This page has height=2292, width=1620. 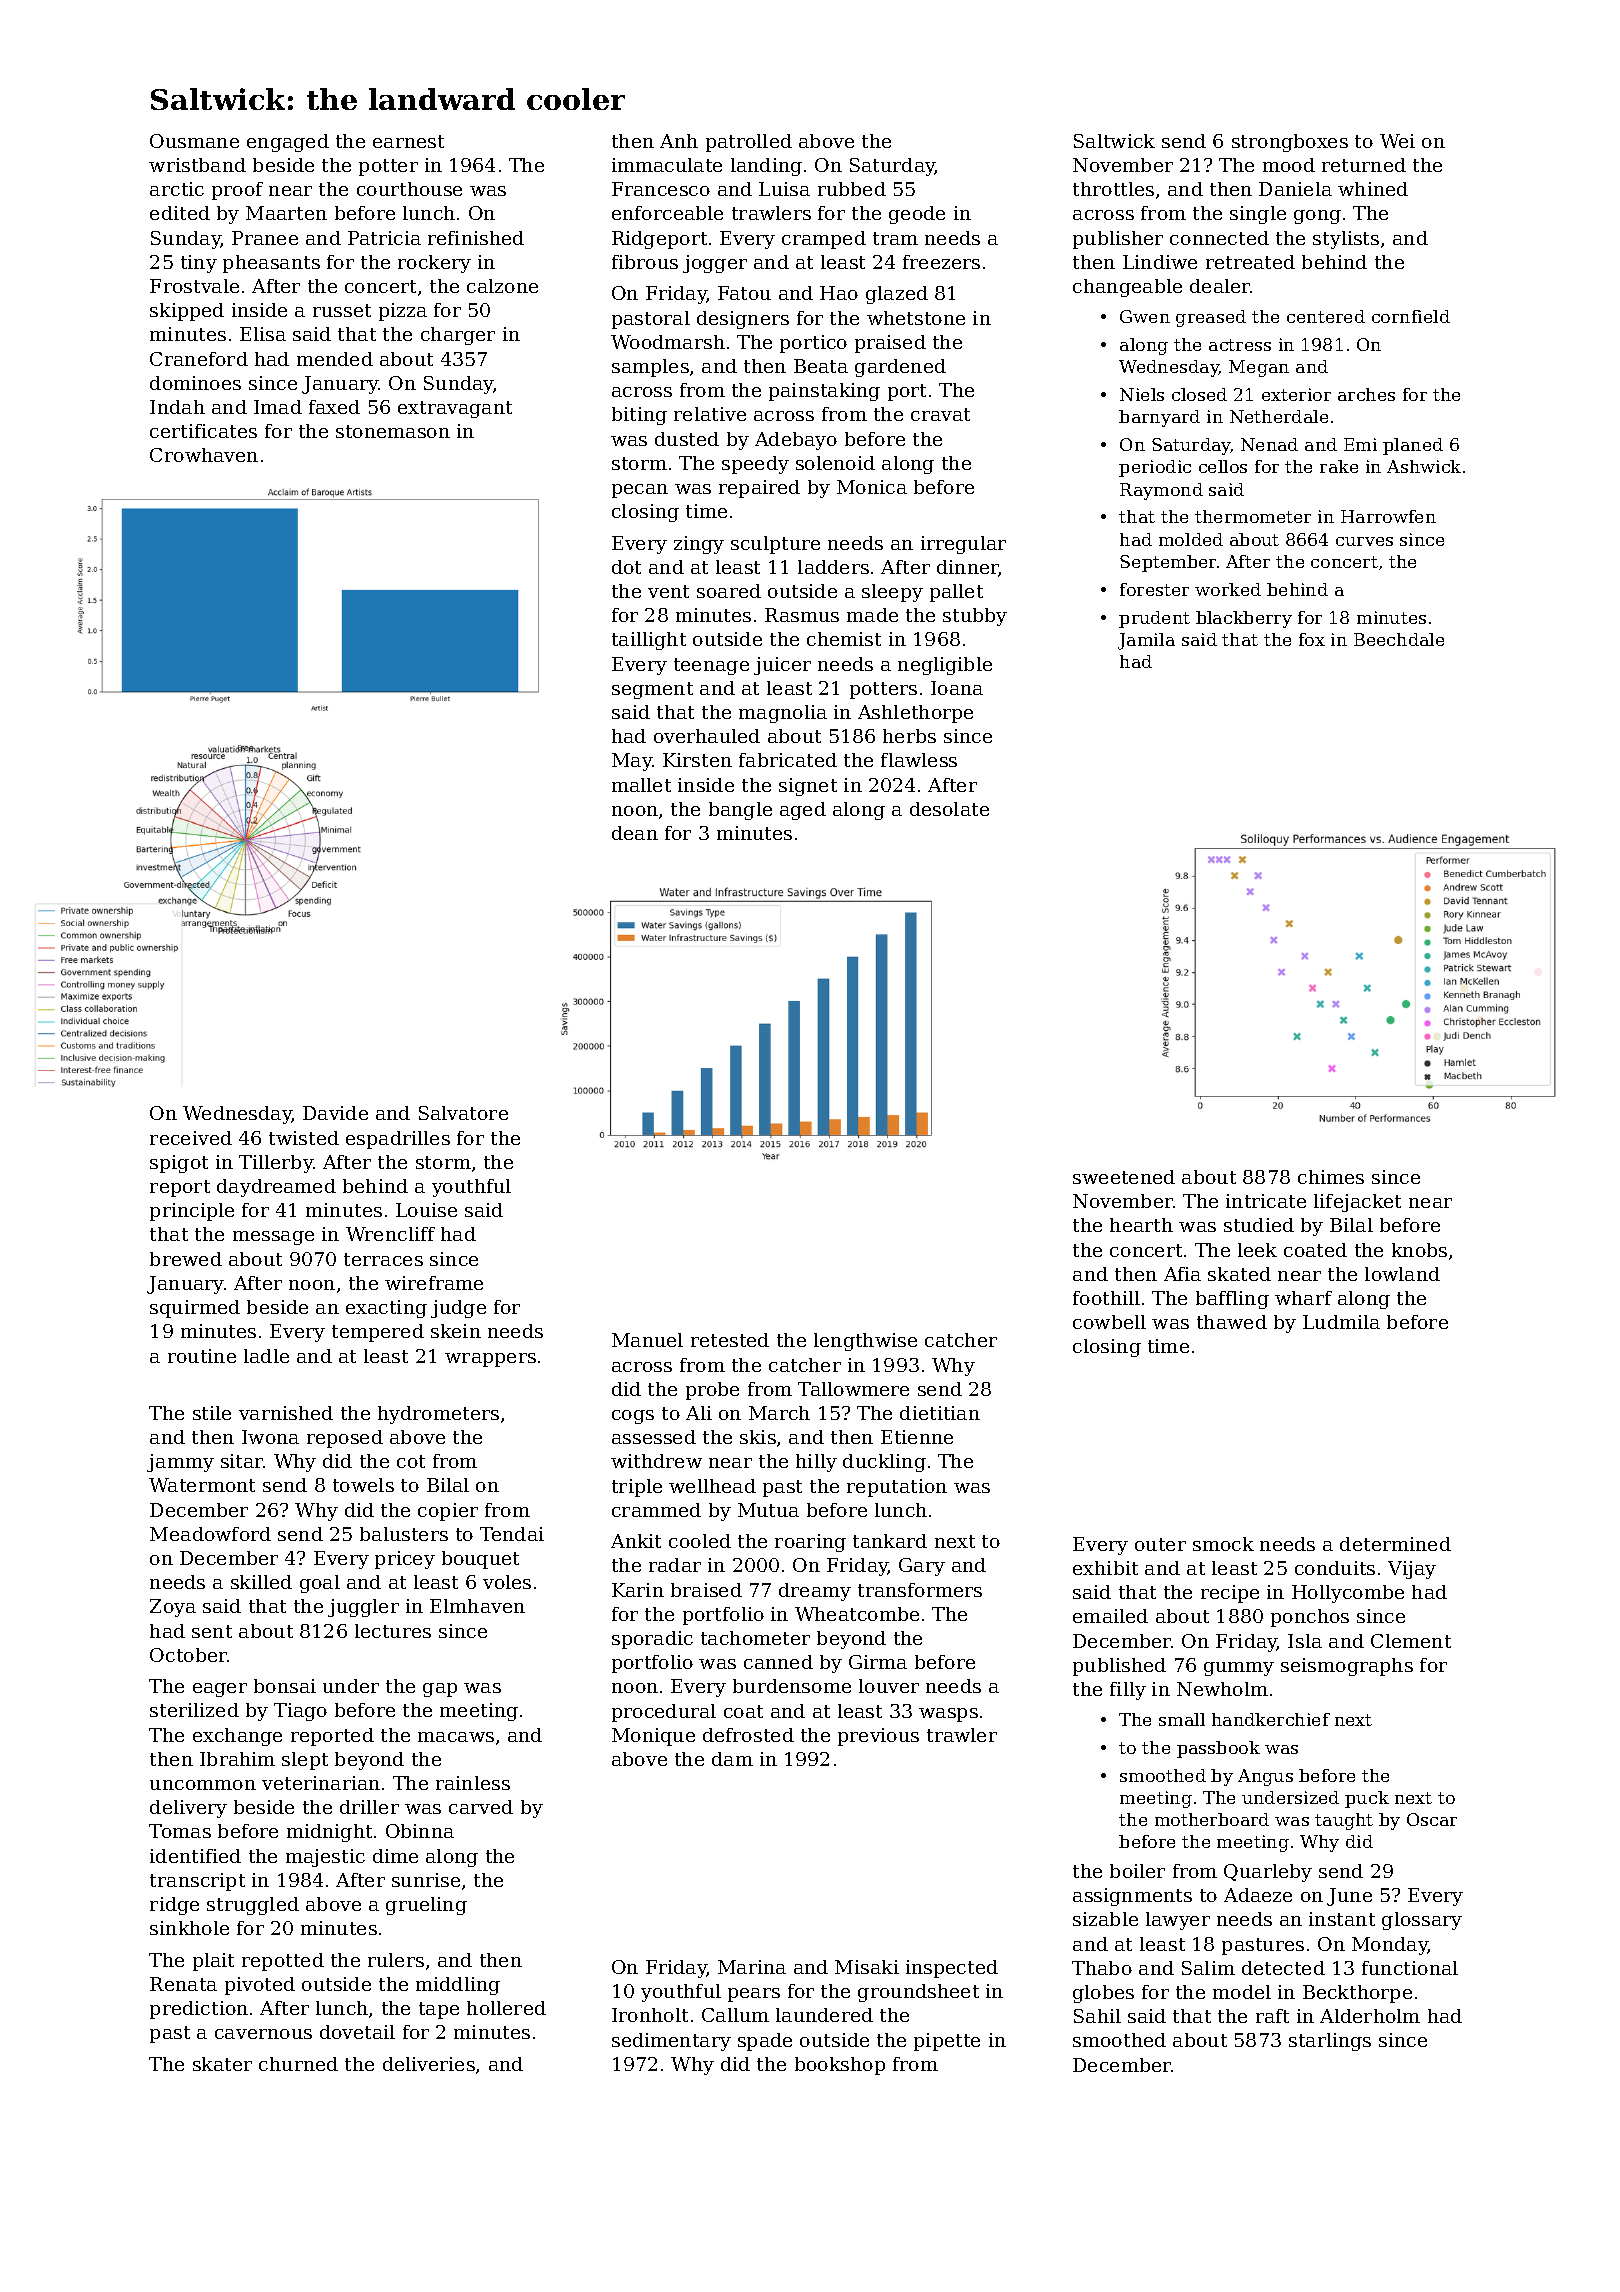 What do you see at coordinates (1331, 1177) in the page?
I see `chimes` at bounding box center [1331, 1177].
